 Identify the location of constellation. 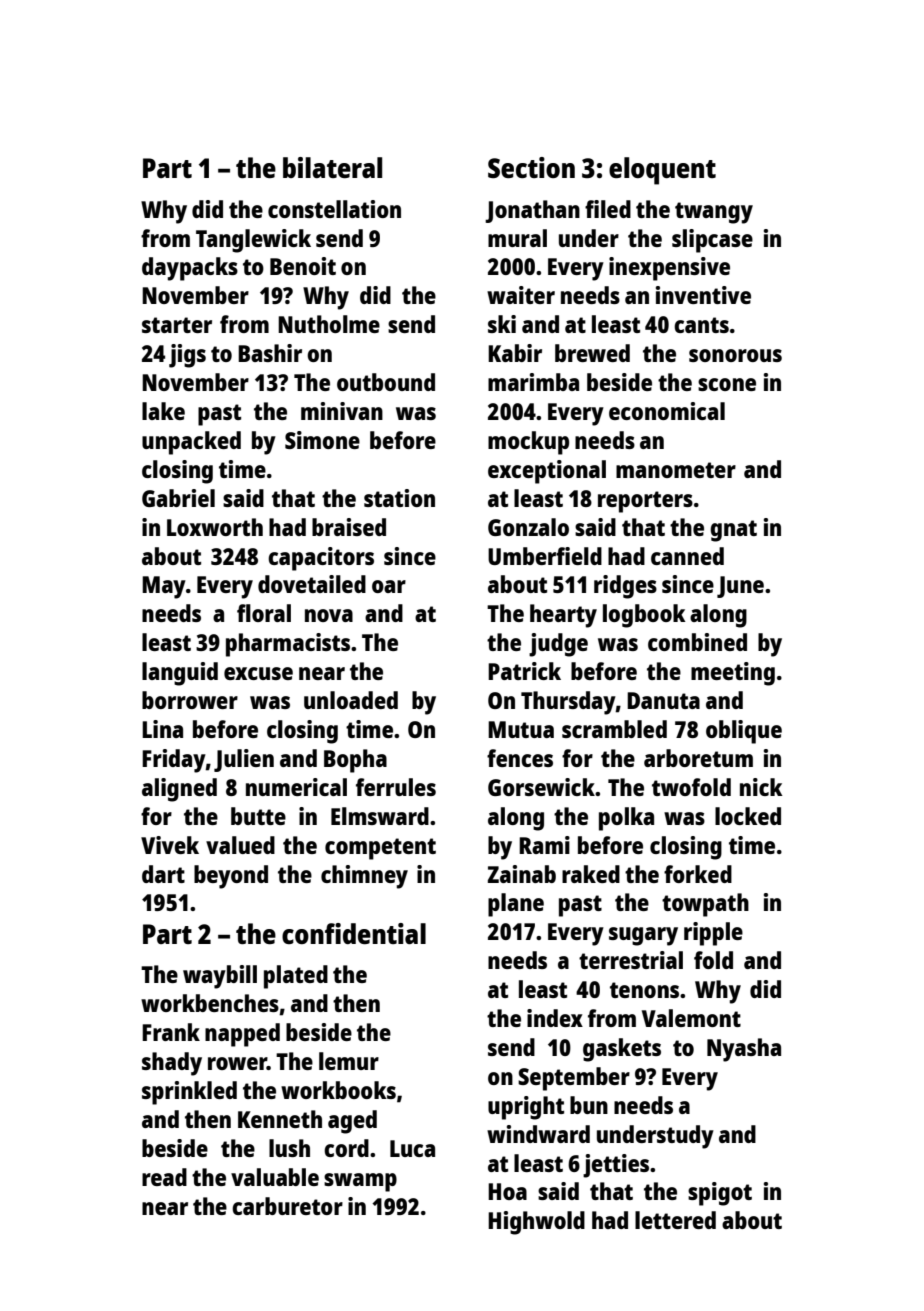
(334, 209).
